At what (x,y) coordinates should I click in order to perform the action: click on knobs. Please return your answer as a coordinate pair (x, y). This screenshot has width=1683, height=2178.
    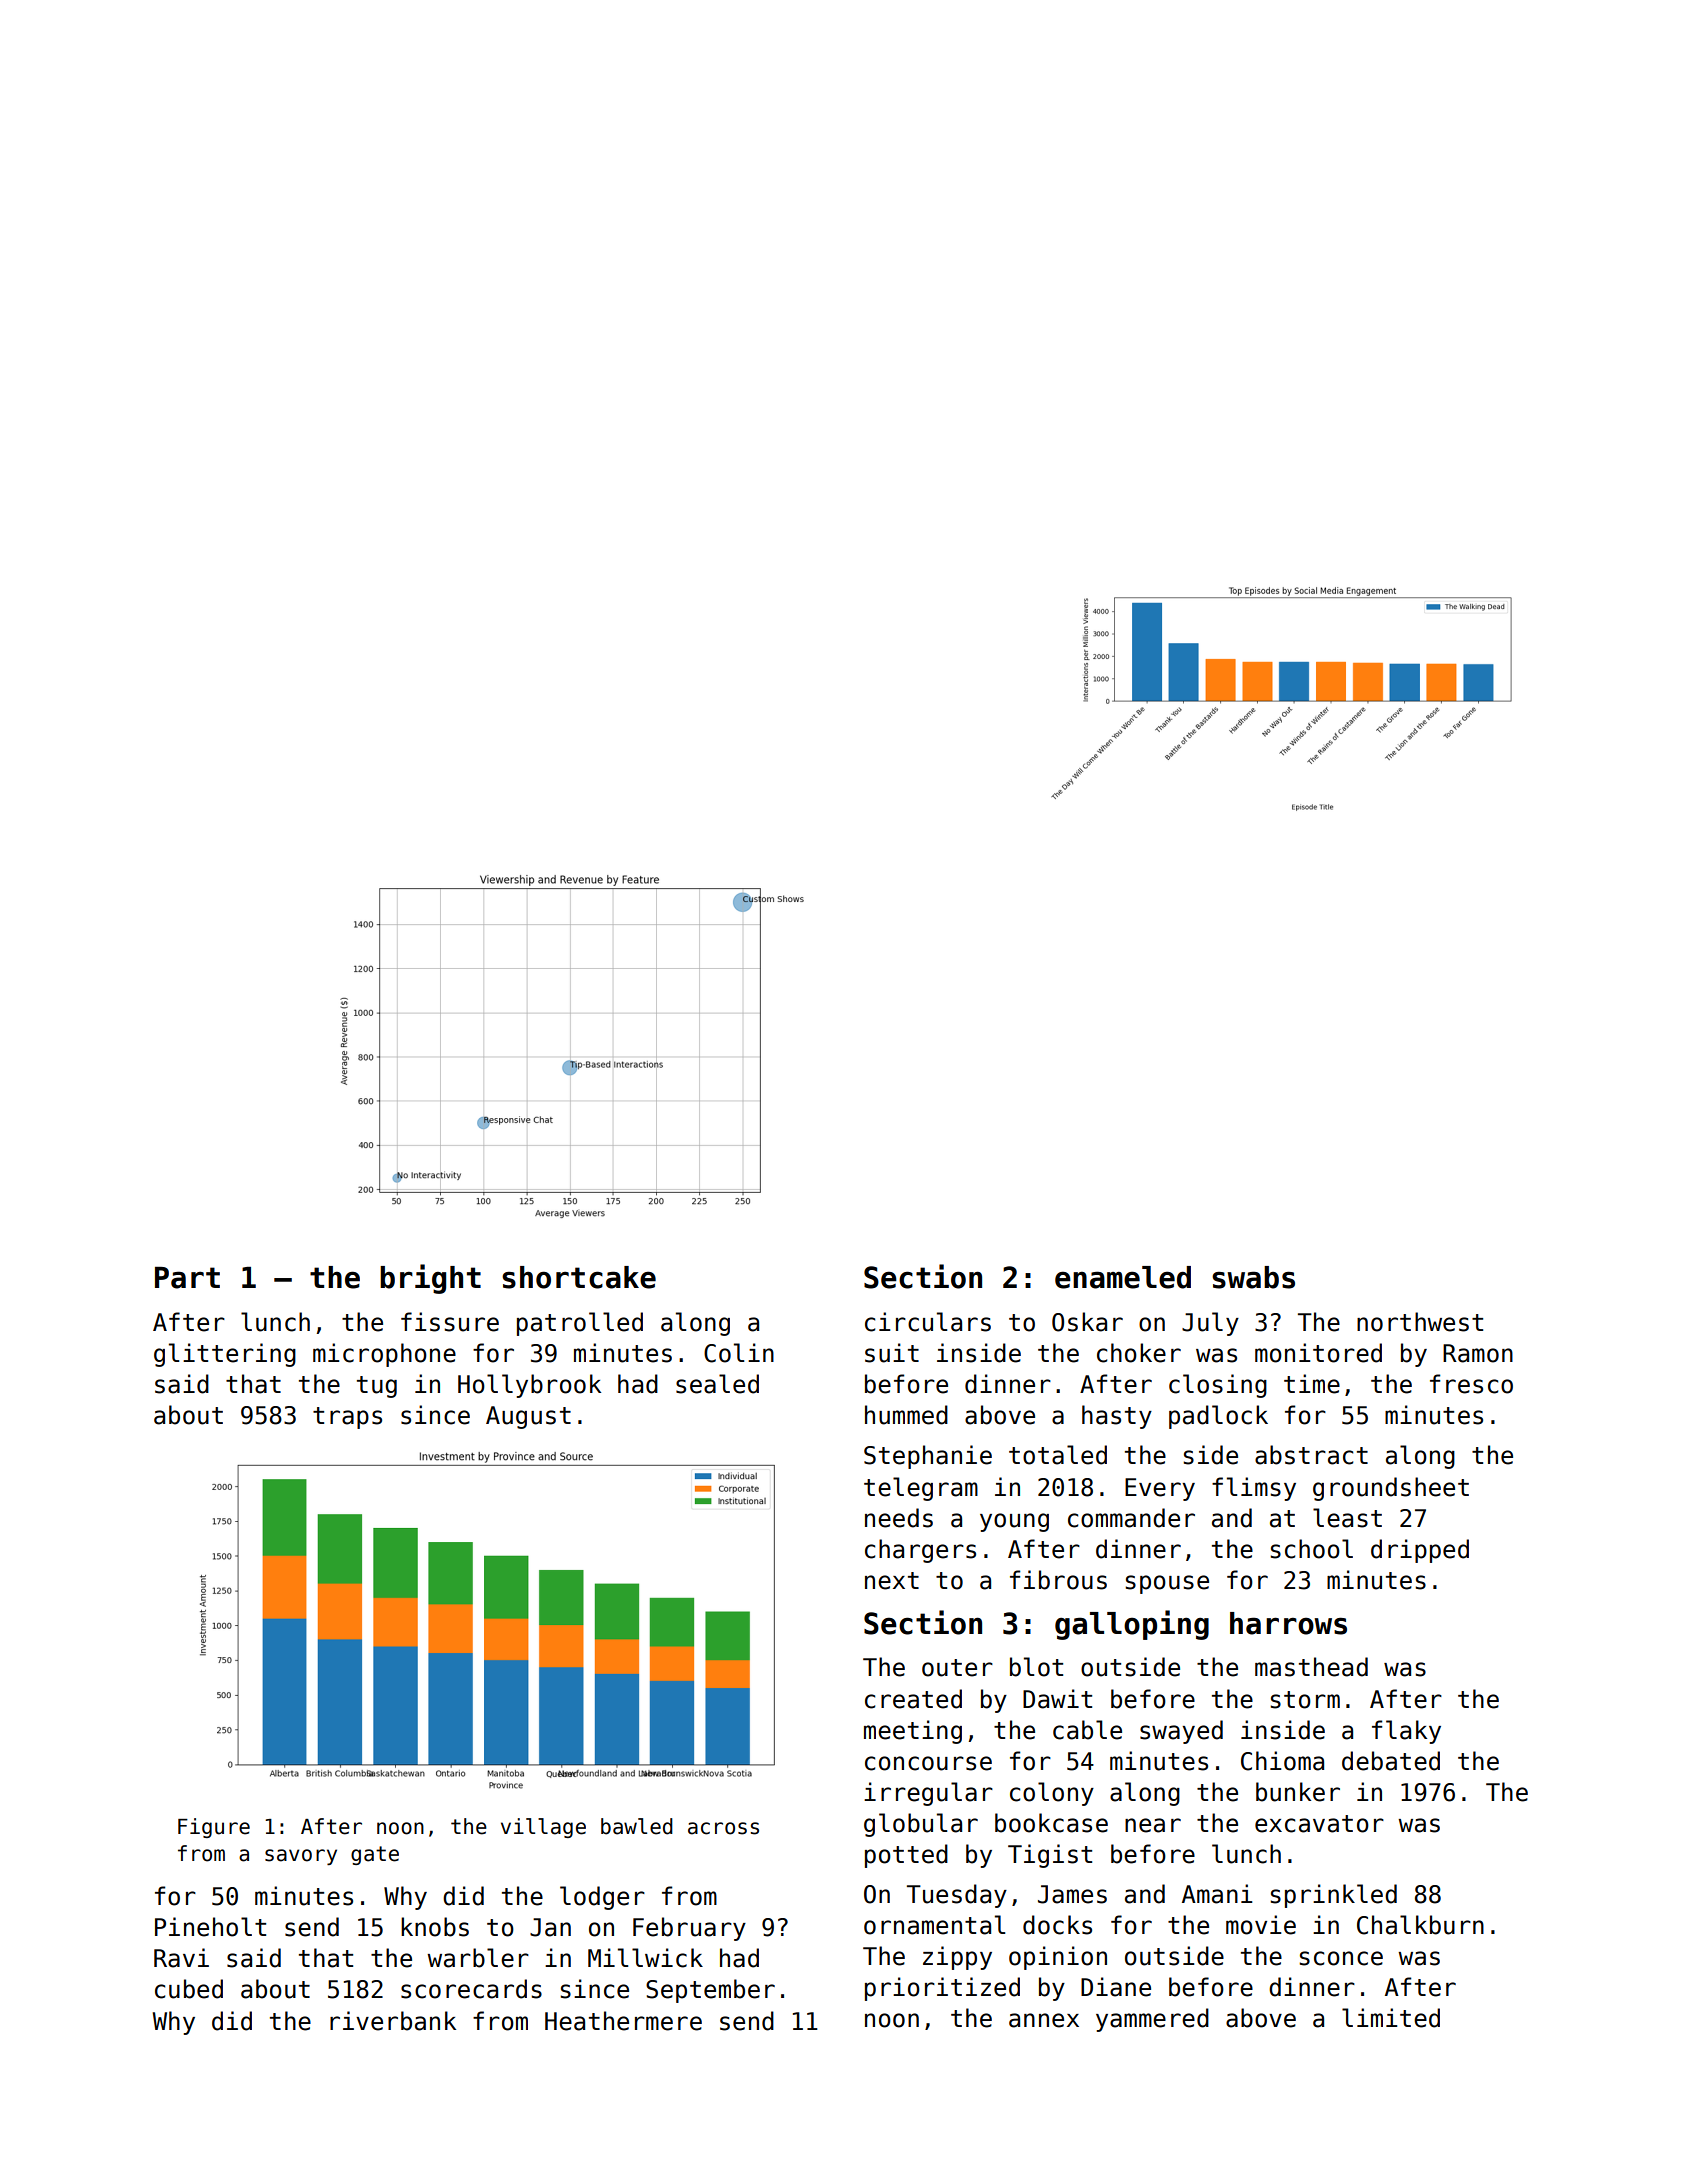
    Looking at the image, I should click on (435, 1927).
